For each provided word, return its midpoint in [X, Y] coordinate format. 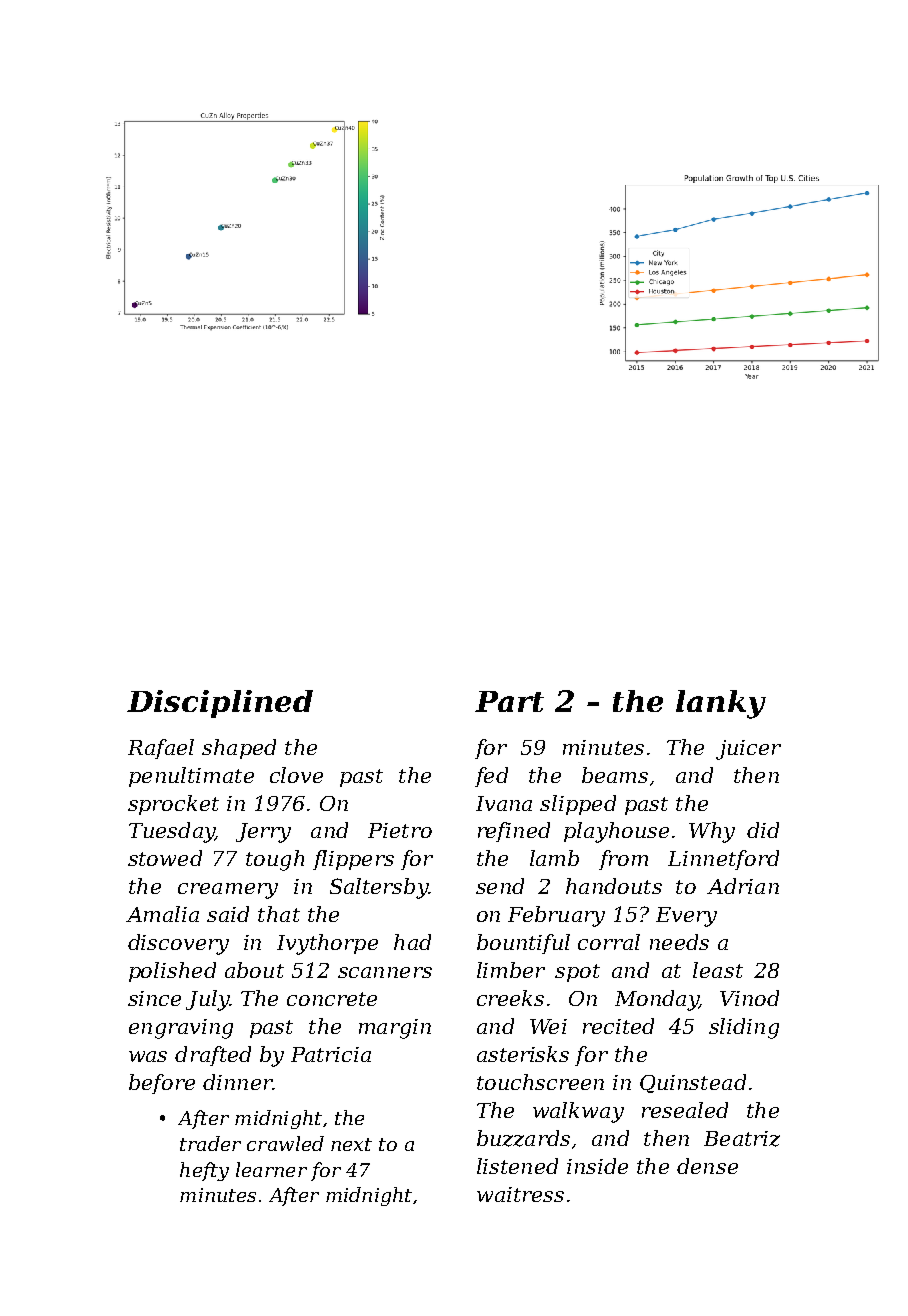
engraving [181, 1029]
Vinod [749, 998]
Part [509, 701]
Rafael [161, 749]
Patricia [331, 1054]
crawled [285, 1143]
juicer [748, 750]
